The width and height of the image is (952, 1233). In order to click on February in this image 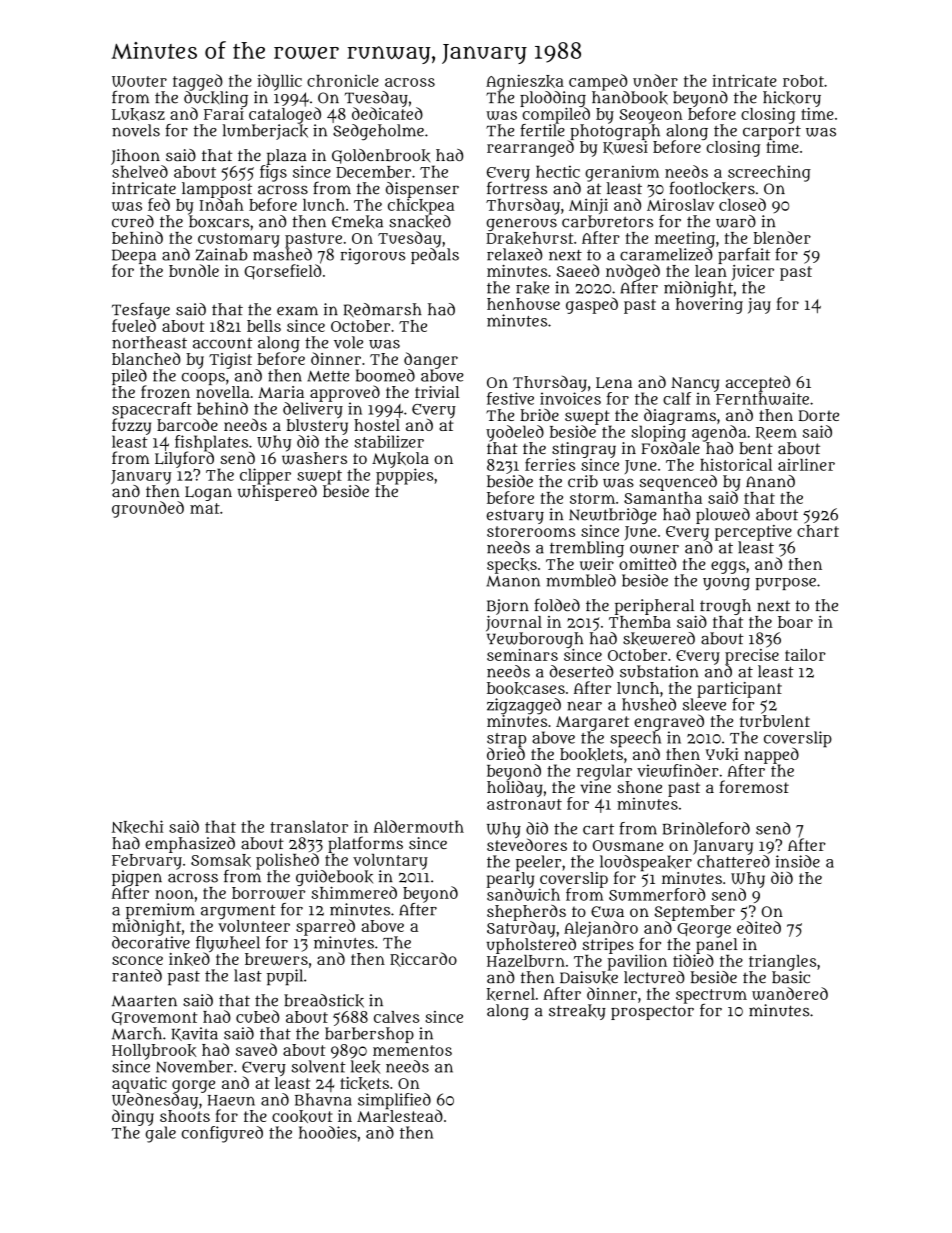, I will do `click(147, 862)`.
